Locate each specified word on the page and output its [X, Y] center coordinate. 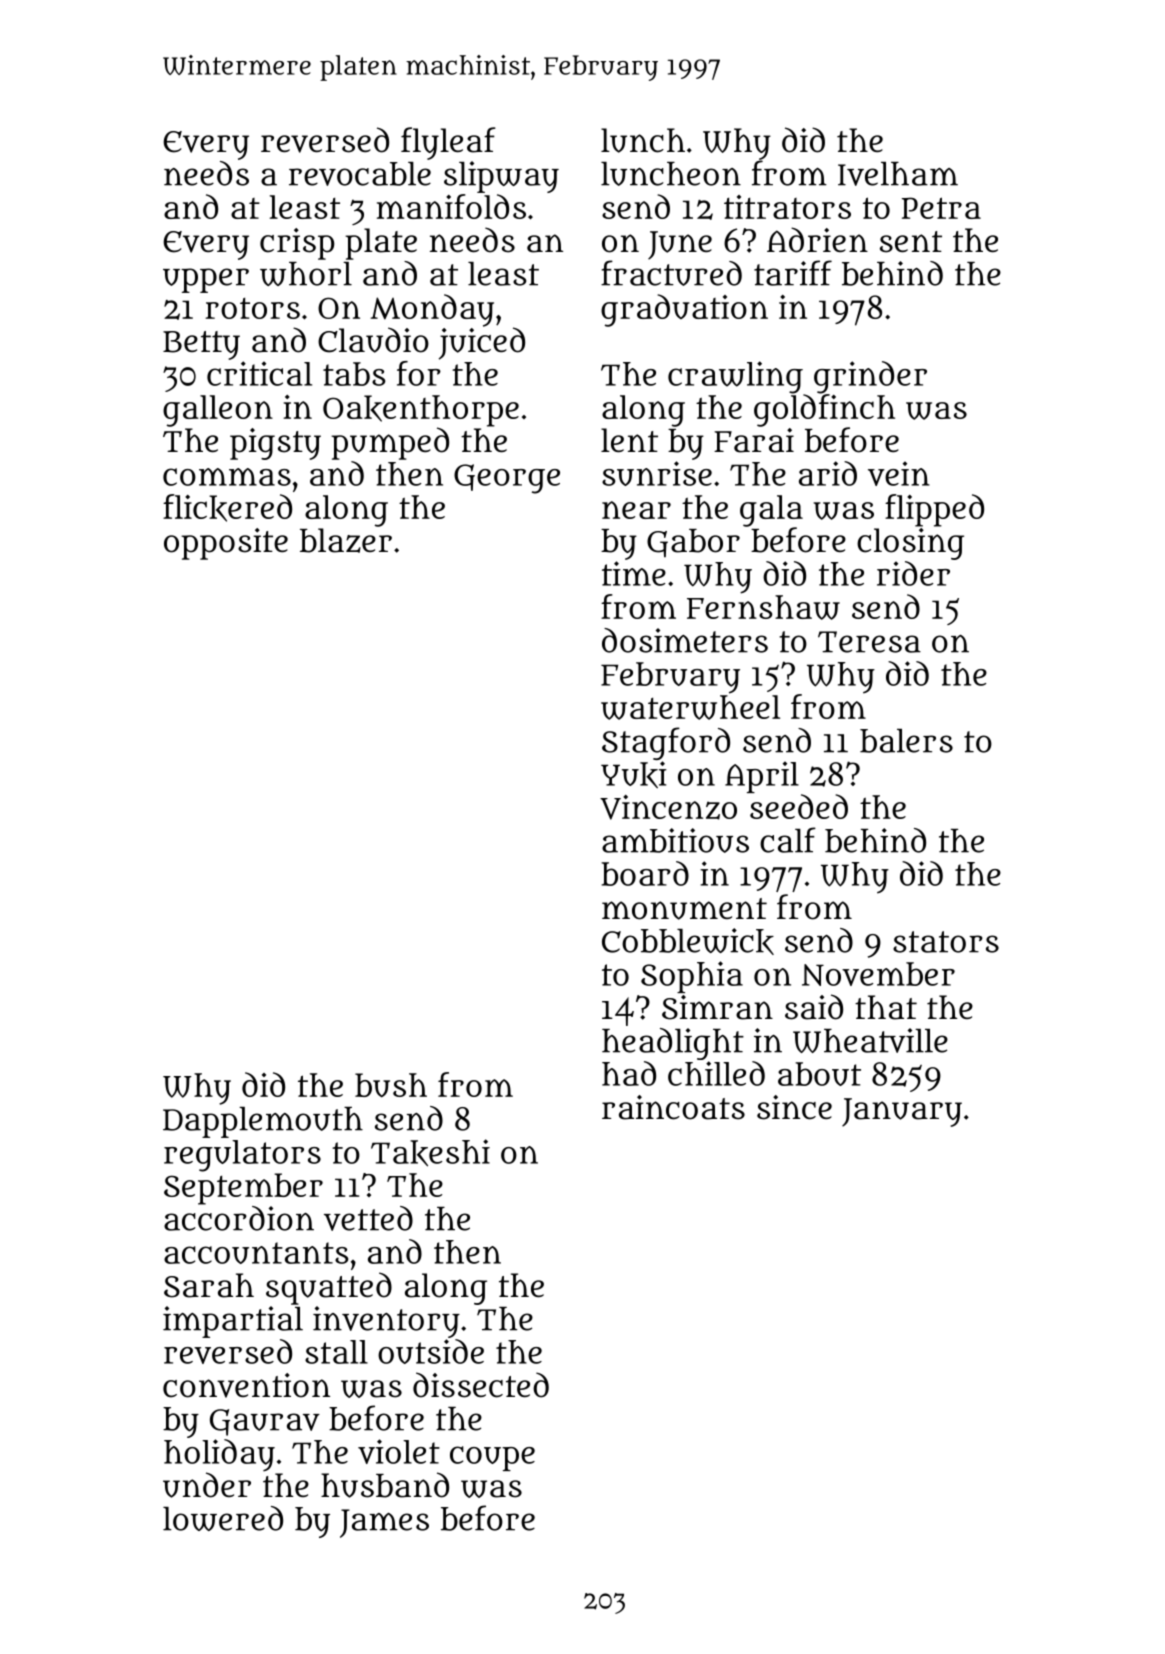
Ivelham [898, 174]
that [886, 1007]
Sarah [209, 1285]
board [645, 873]
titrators [787, 207]
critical [259, 373]
